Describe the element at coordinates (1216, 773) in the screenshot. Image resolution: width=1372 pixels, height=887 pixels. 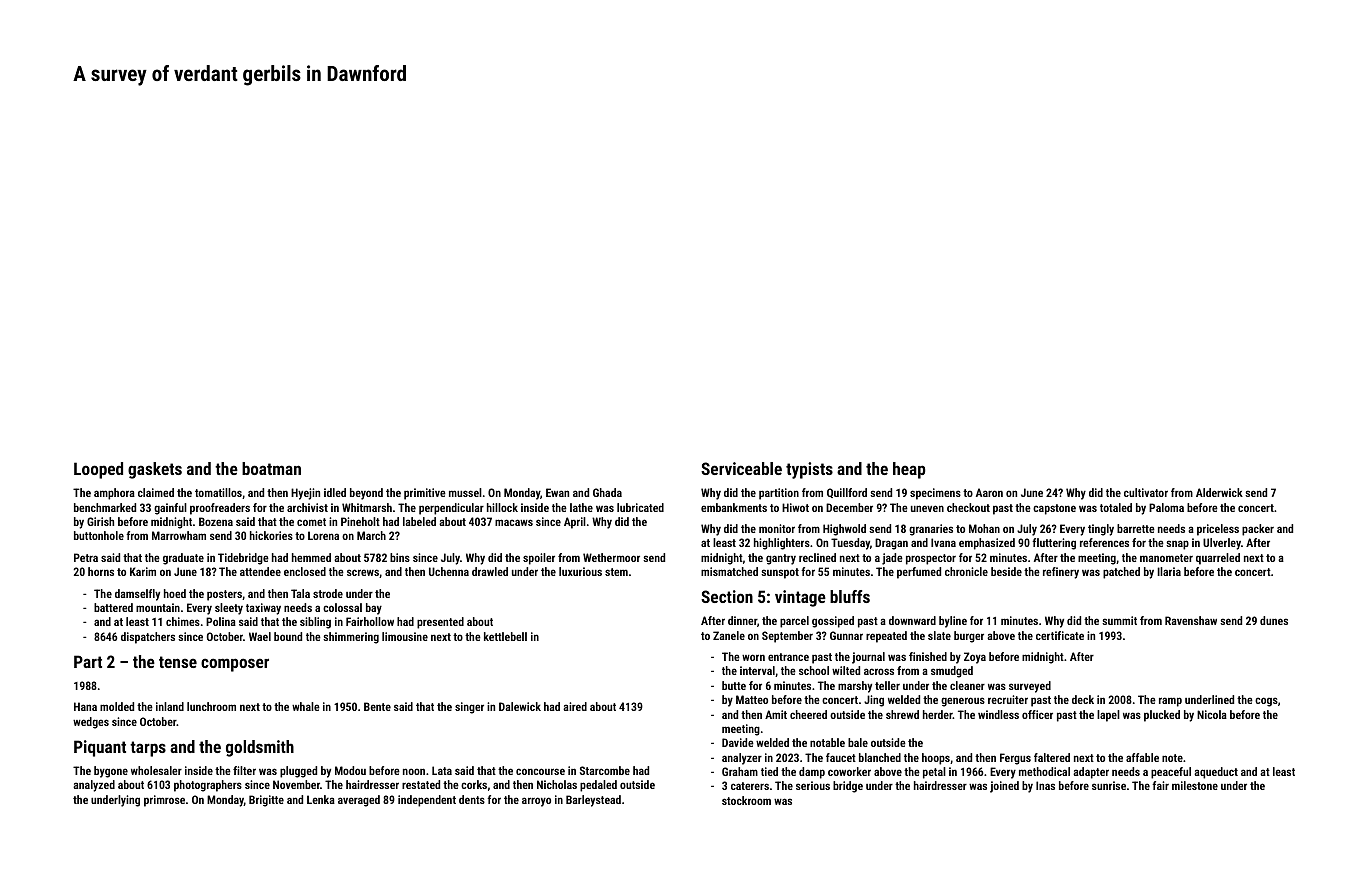
I see `aqueduct` at that location.
